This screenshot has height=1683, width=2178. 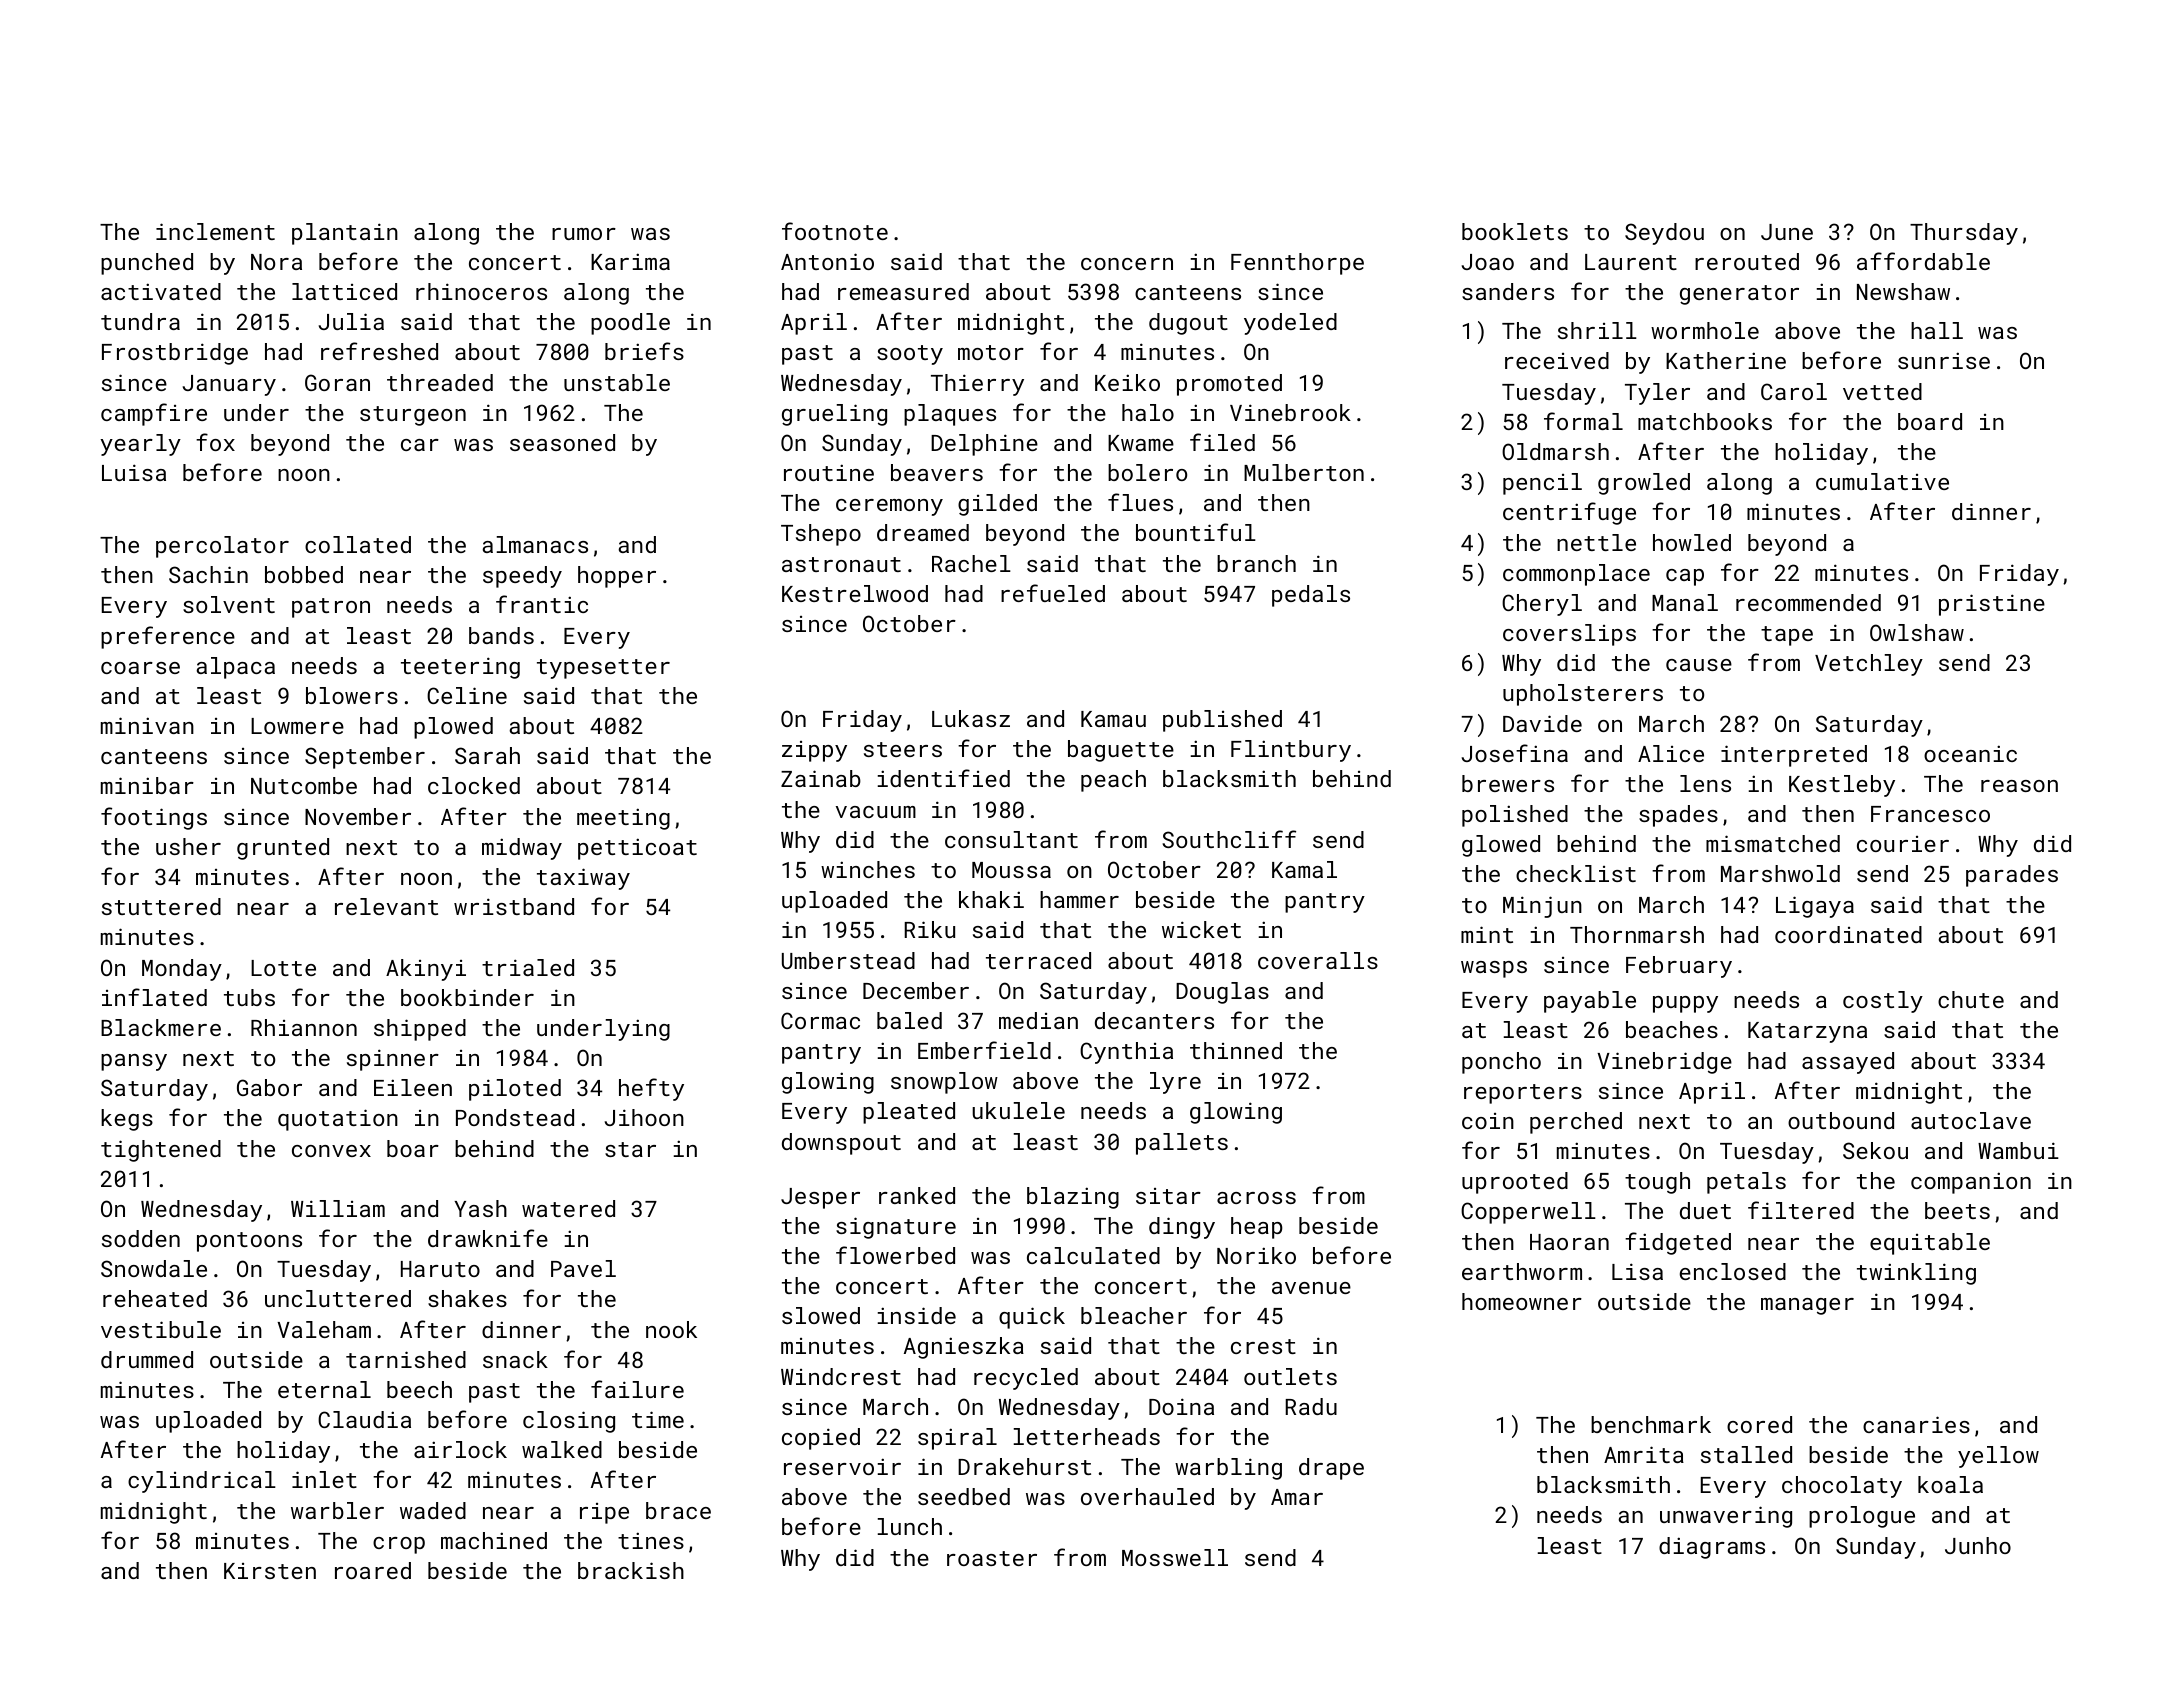 I want to click on sunrise, so click(x=1944, y=360).
